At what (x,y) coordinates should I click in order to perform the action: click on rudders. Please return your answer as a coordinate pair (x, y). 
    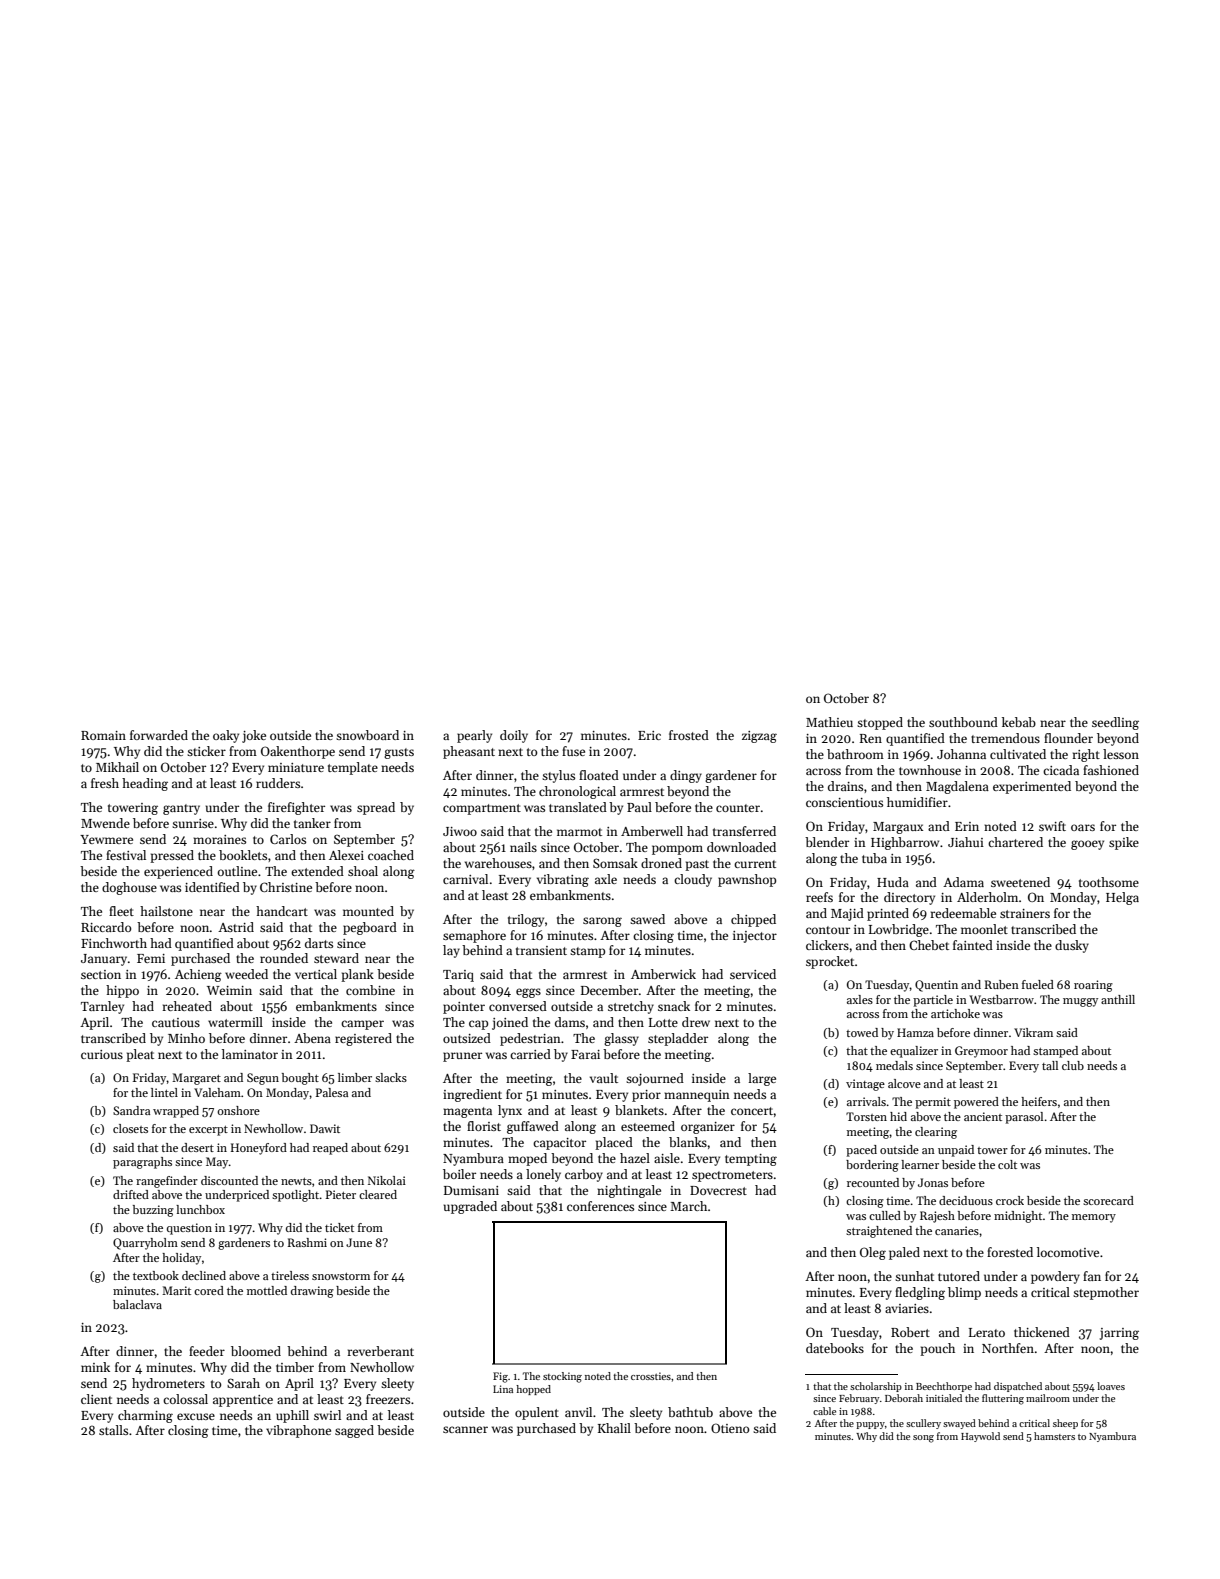
    Looking at the image, I should click on (278, 783).
